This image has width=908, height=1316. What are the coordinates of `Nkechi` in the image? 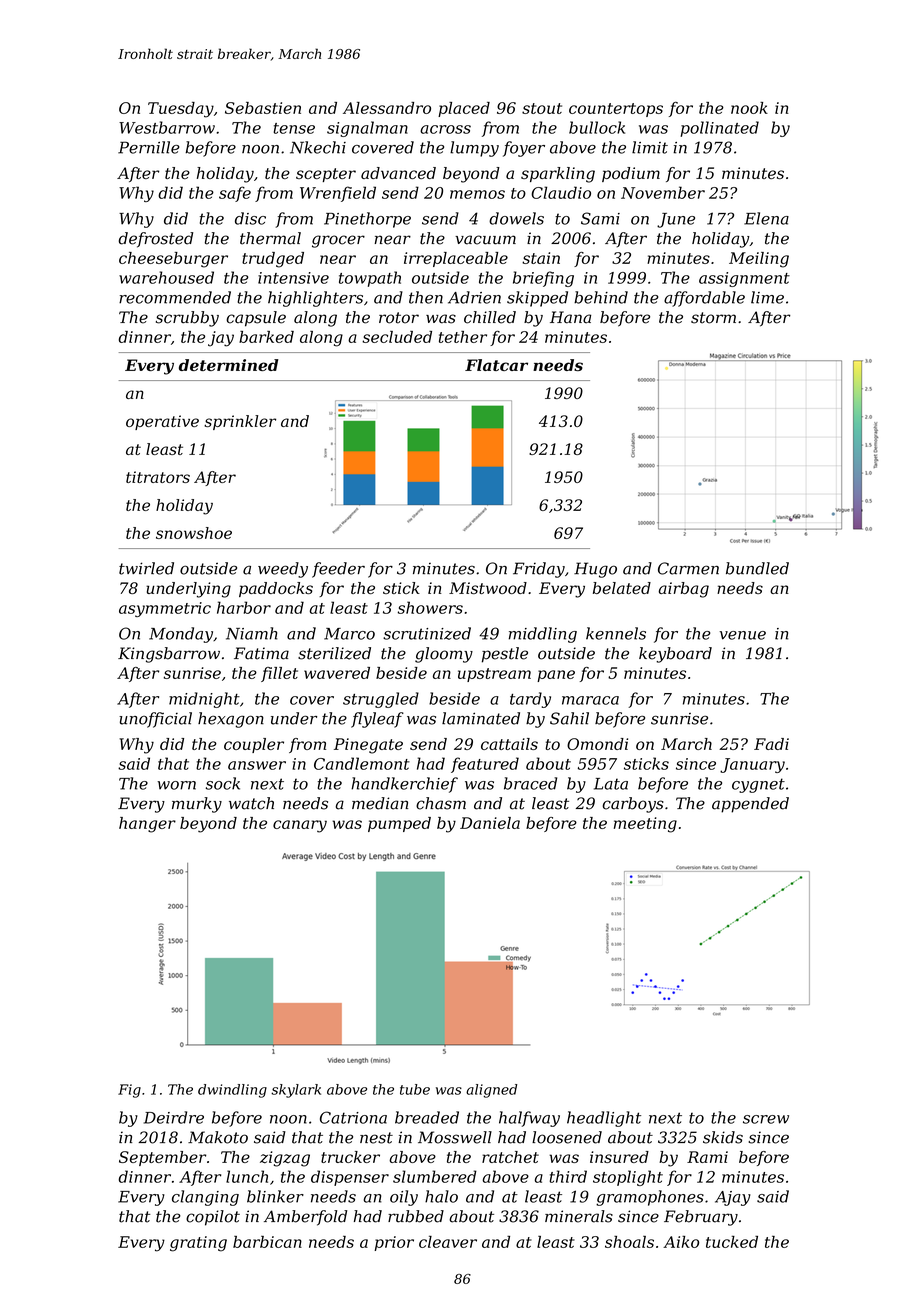 It's located at (318, 147).
